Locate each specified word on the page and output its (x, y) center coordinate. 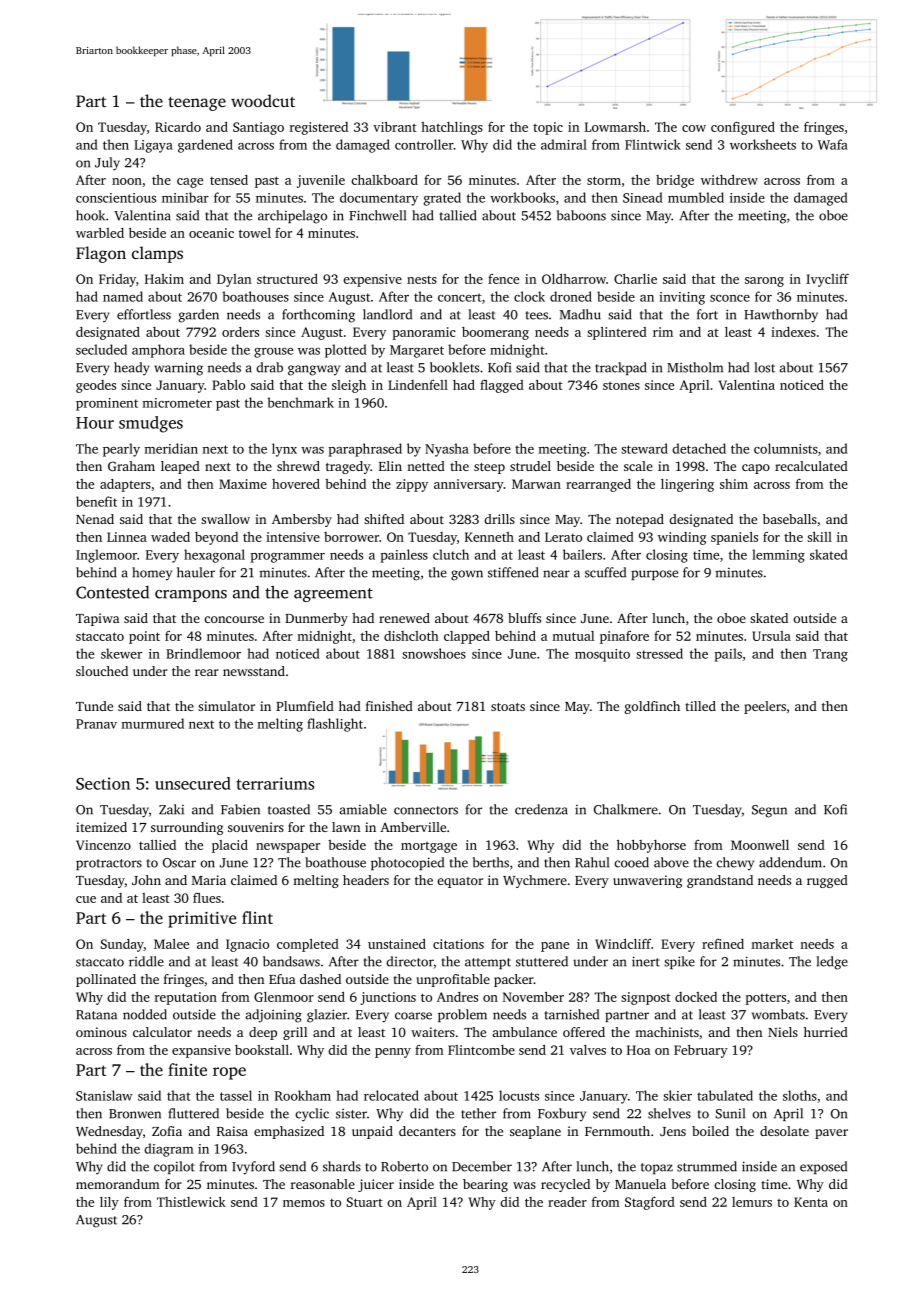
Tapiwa (97, 619)
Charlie (635, 279)
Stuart (365, 1202)
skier (677, 1095)
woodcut (263, 100)
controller (424, 144)
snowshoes (434, 653)
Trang (830, 655)
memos (304, 1203)
